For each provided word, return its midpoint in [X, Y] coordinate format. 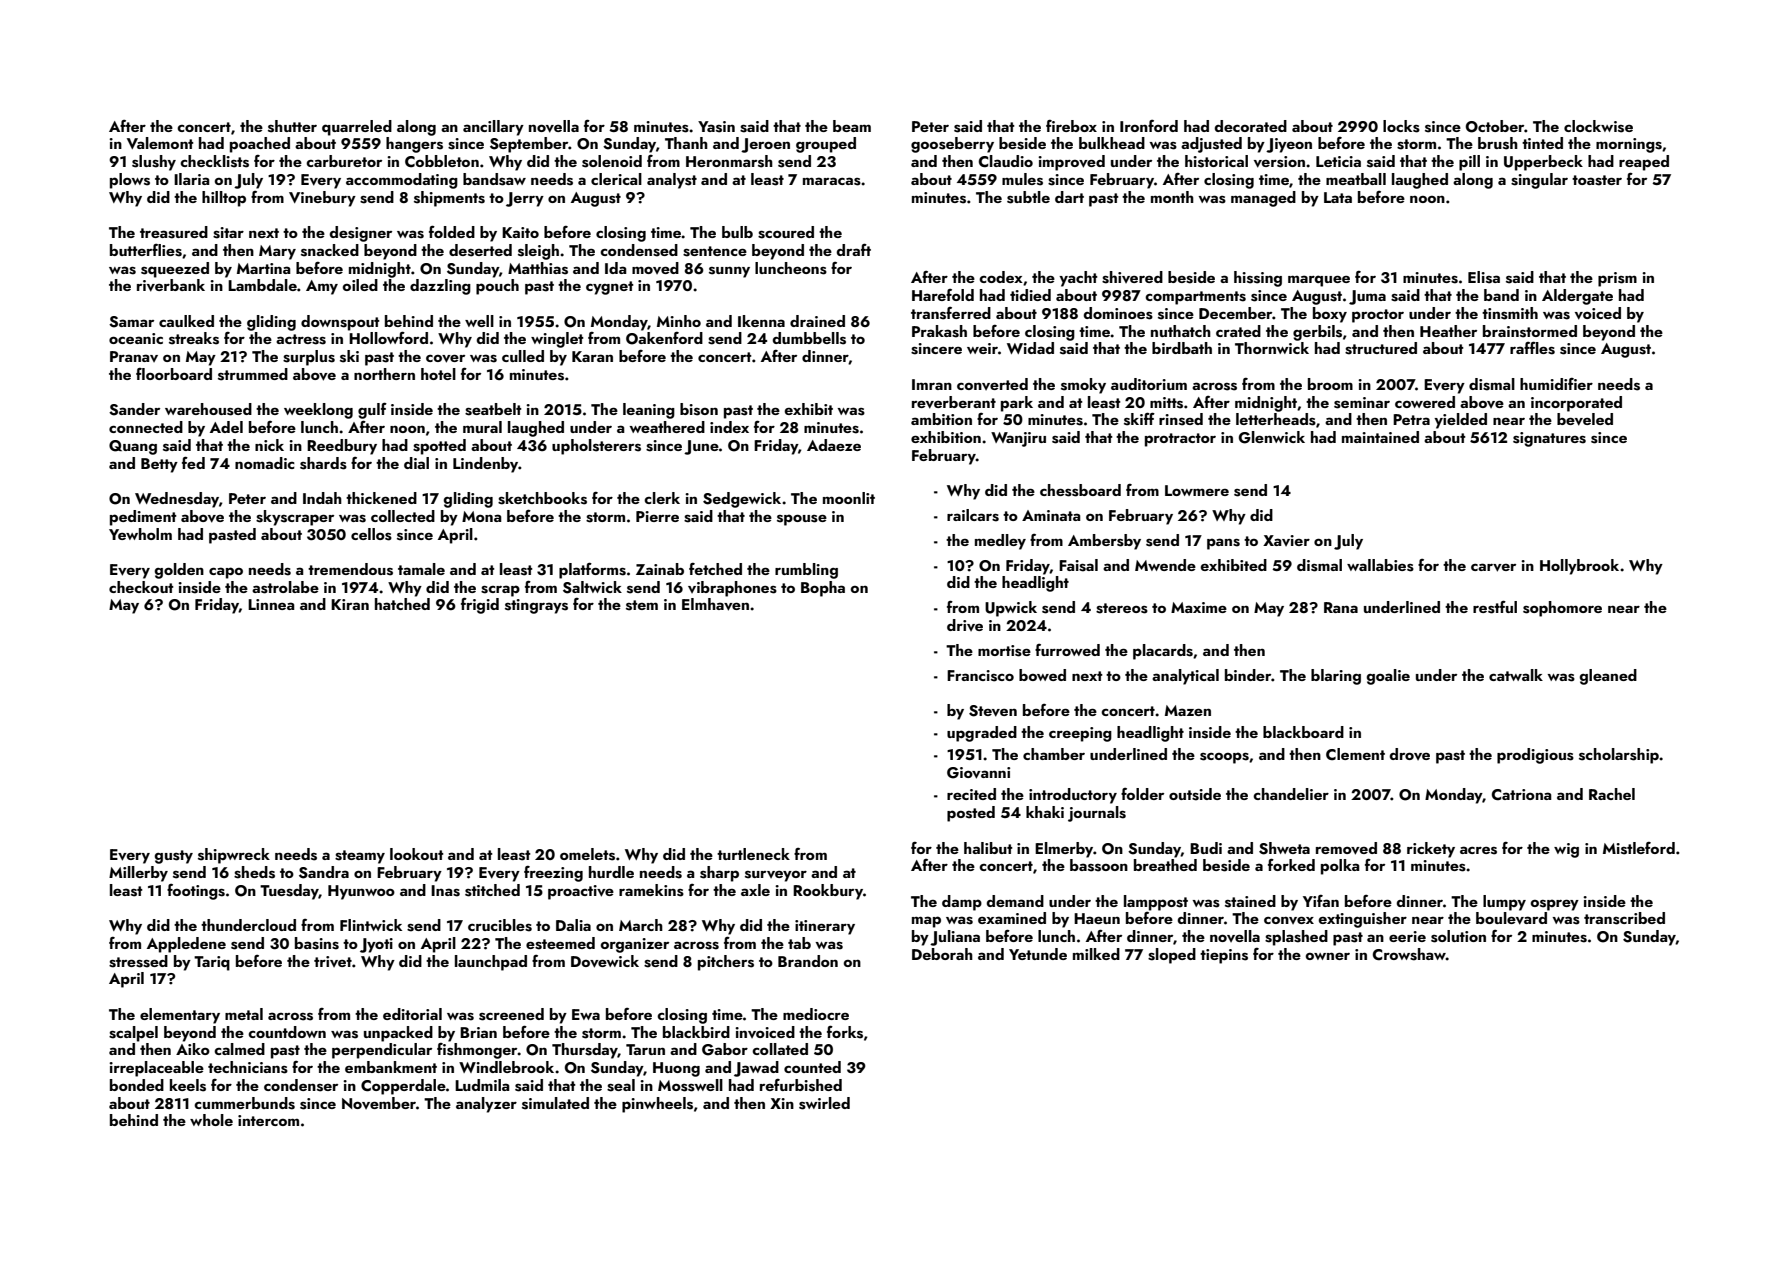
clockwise [1598, 126]
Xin [782, 1103]
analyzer [486, 1105]
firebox [1071, 126]
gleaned [1608, 677]
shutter [292, 126]
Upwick [1011, 609]
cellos [371, 534]
